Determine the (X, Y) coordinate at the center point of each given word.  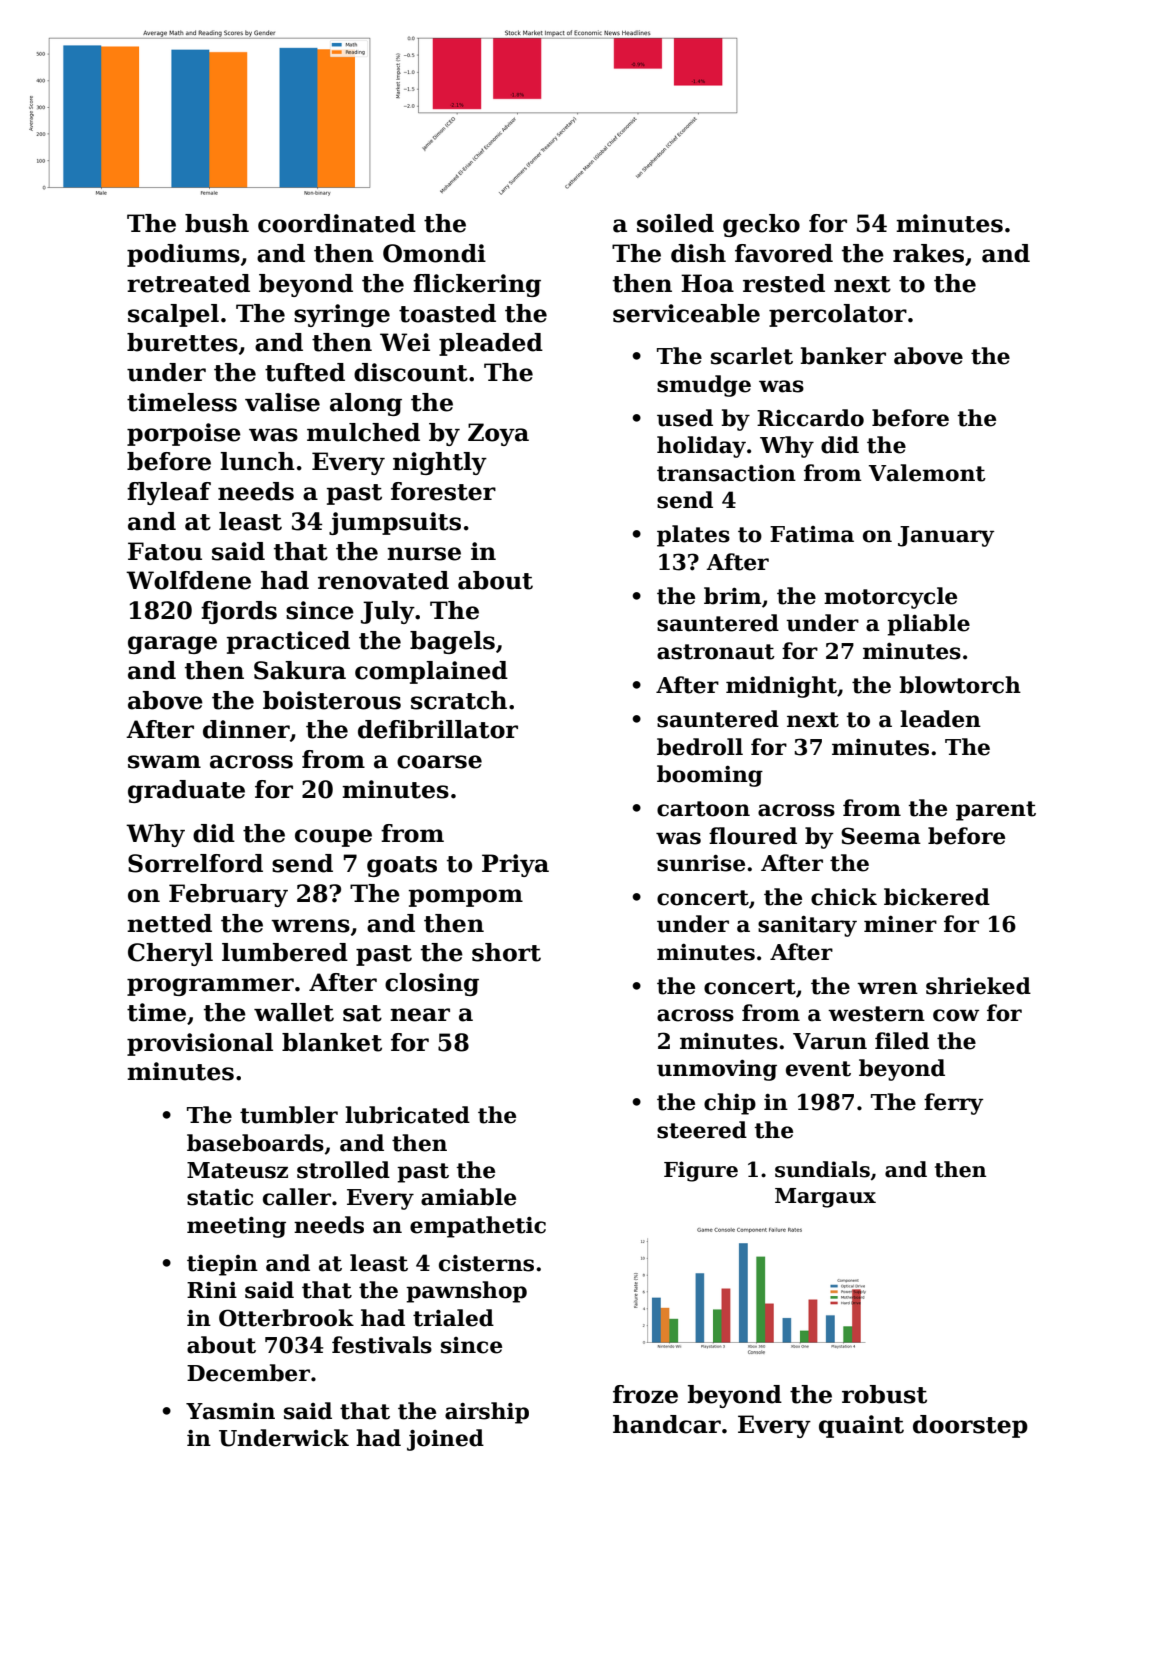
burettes (182, 342)
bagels (452, 642)
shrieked (978, 986)
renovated (383, 580)
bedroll (700, 747)
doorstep (970, 1426)
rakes (928, 253)
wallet (294, 1012)
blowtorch (960, 685)
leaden (940, 719)
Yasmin (230, 1411)
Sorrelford (195, 863)
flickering (477, 285)
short (506, 952)
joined (445, 1440)
